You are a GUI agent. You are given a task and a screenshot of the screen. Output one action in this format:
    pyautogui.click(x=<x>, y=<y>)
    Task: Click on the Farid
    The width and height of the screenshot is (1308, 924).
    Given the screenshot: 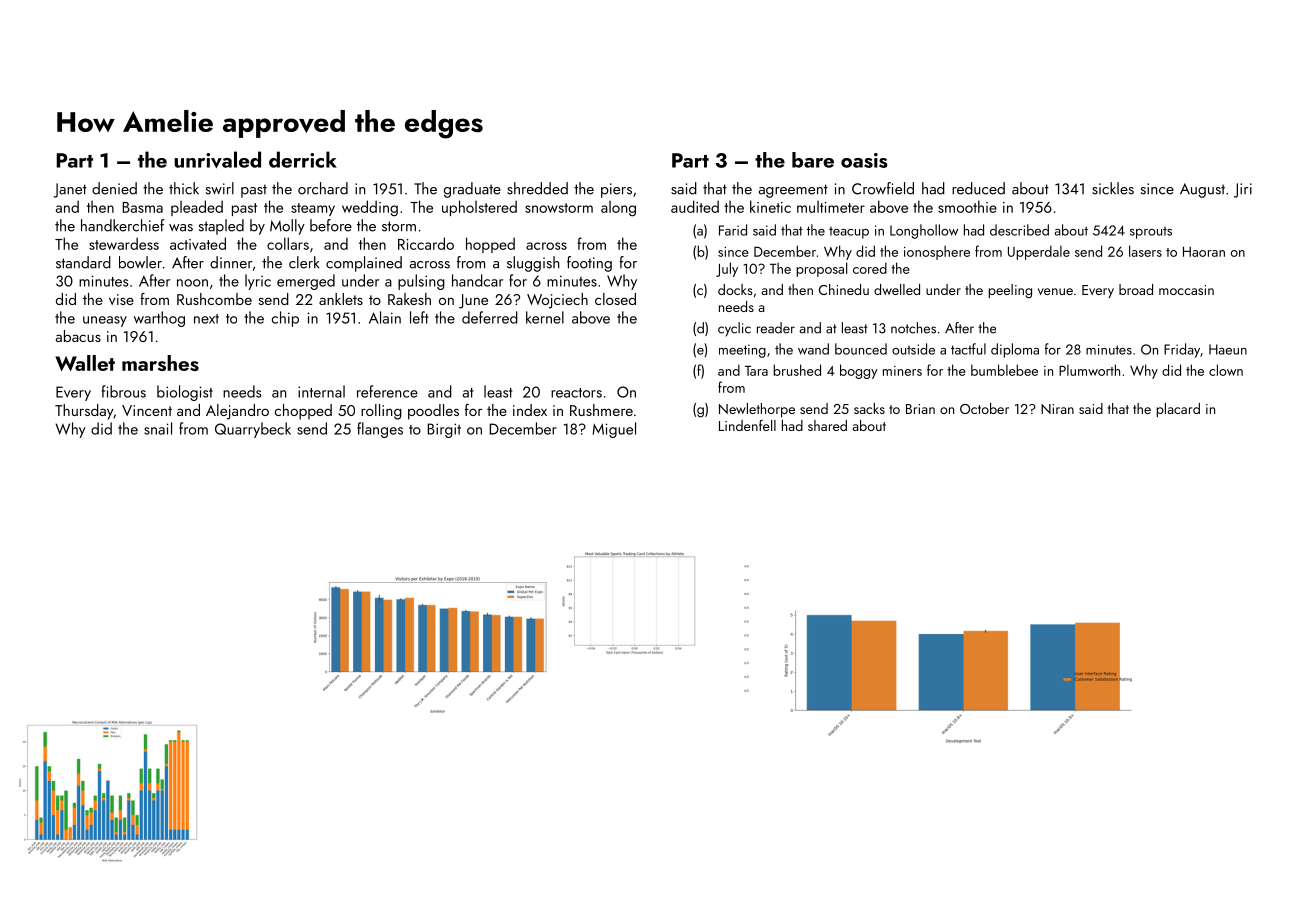 What is the action you would take?
    pyautogui.click(x=733, y=230)
